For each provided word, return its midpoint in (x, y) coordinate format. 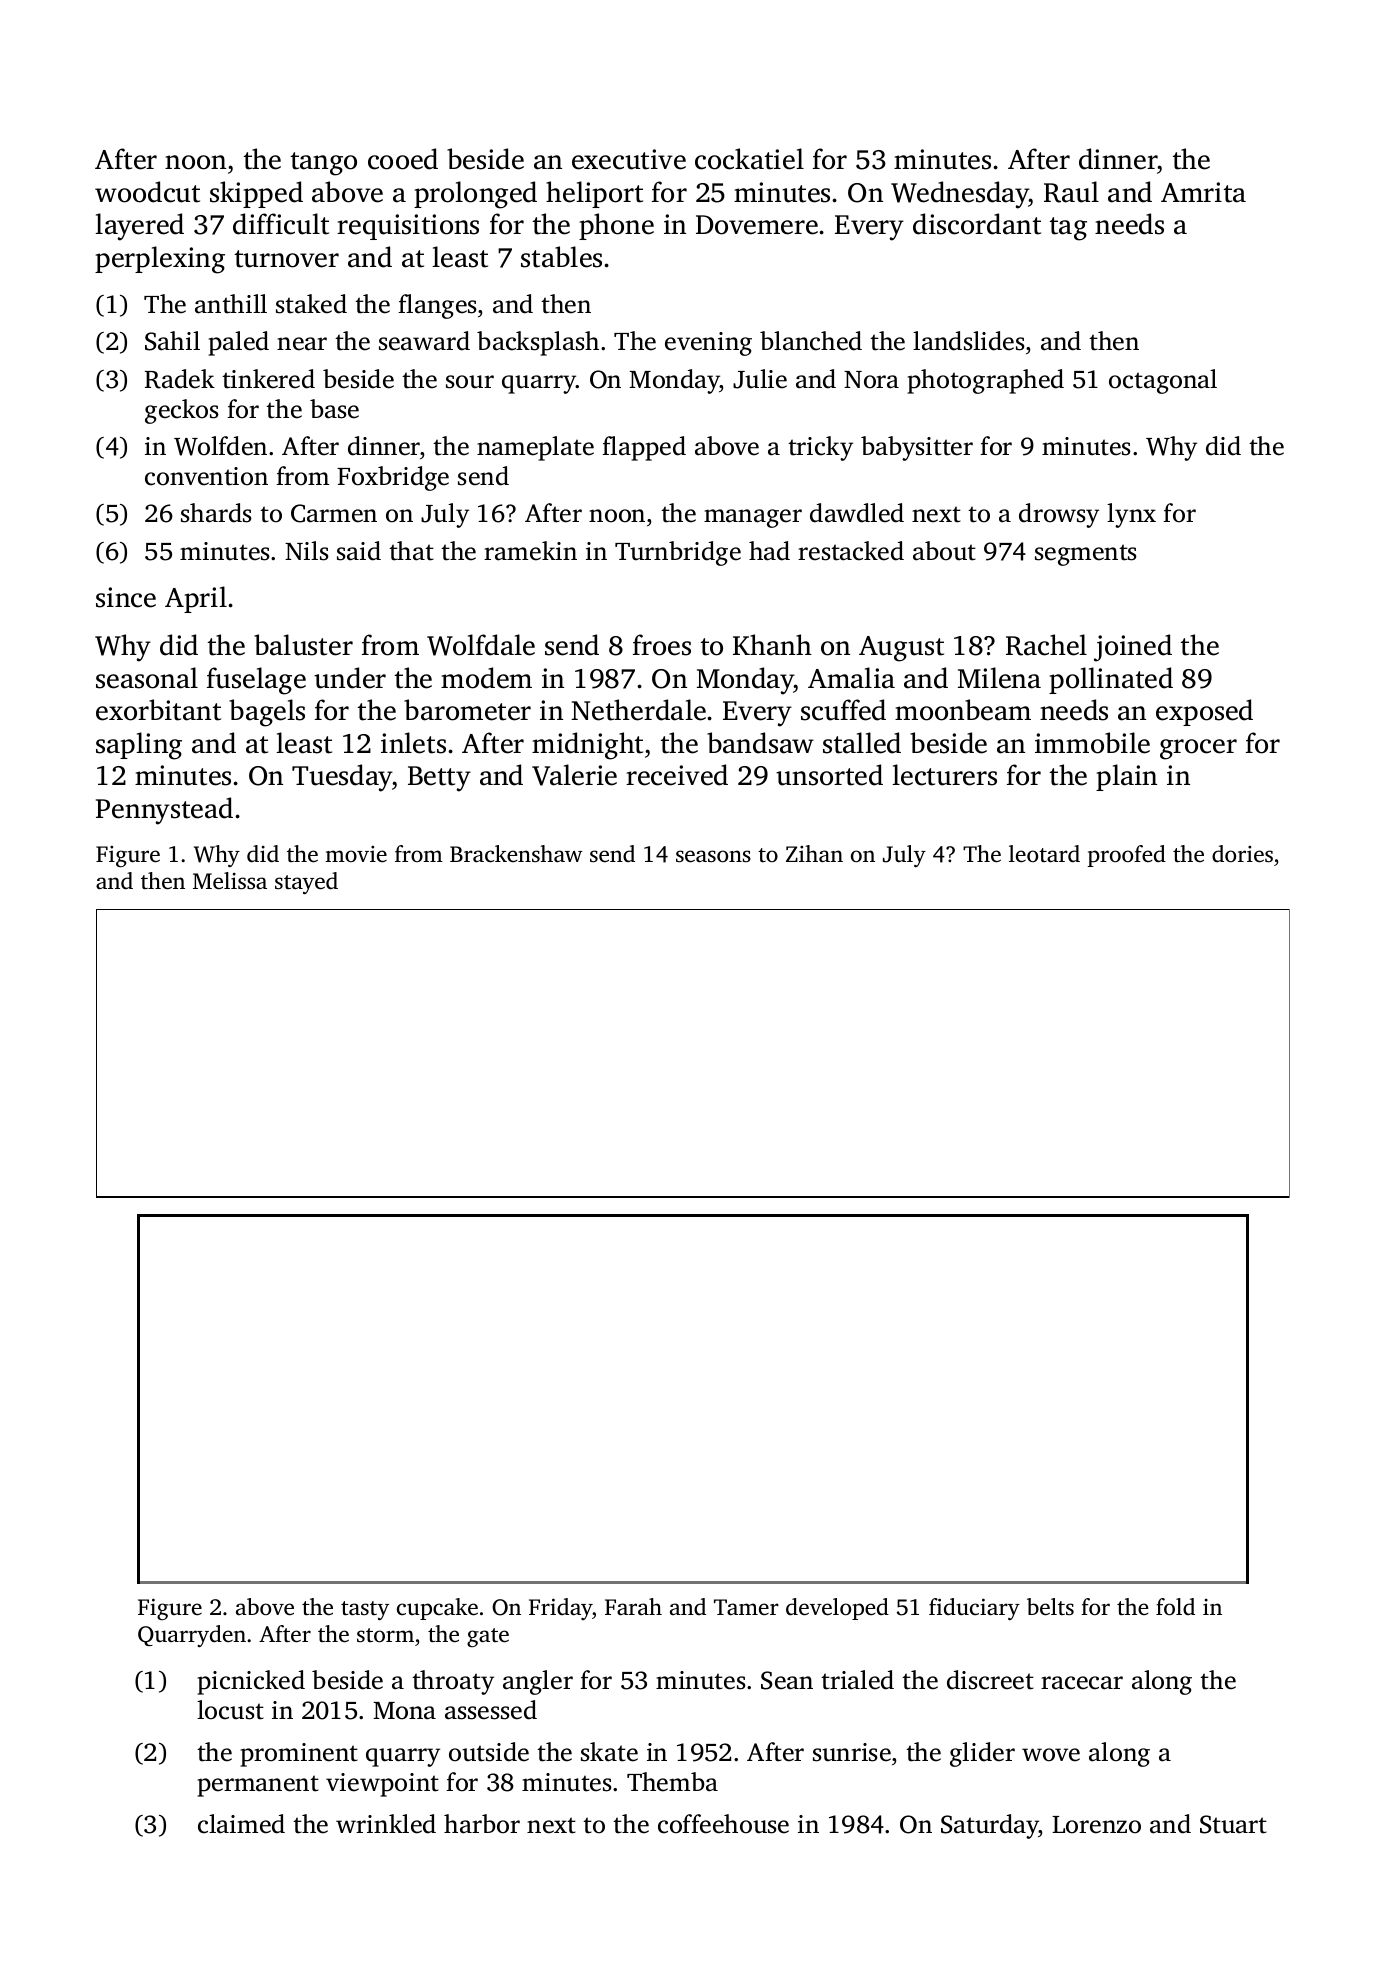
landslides (969, 341)
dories (1242, 854)
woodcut (147, 192)
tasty (365, 1610)
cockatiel (749, 159)
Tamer (746, 1607)
